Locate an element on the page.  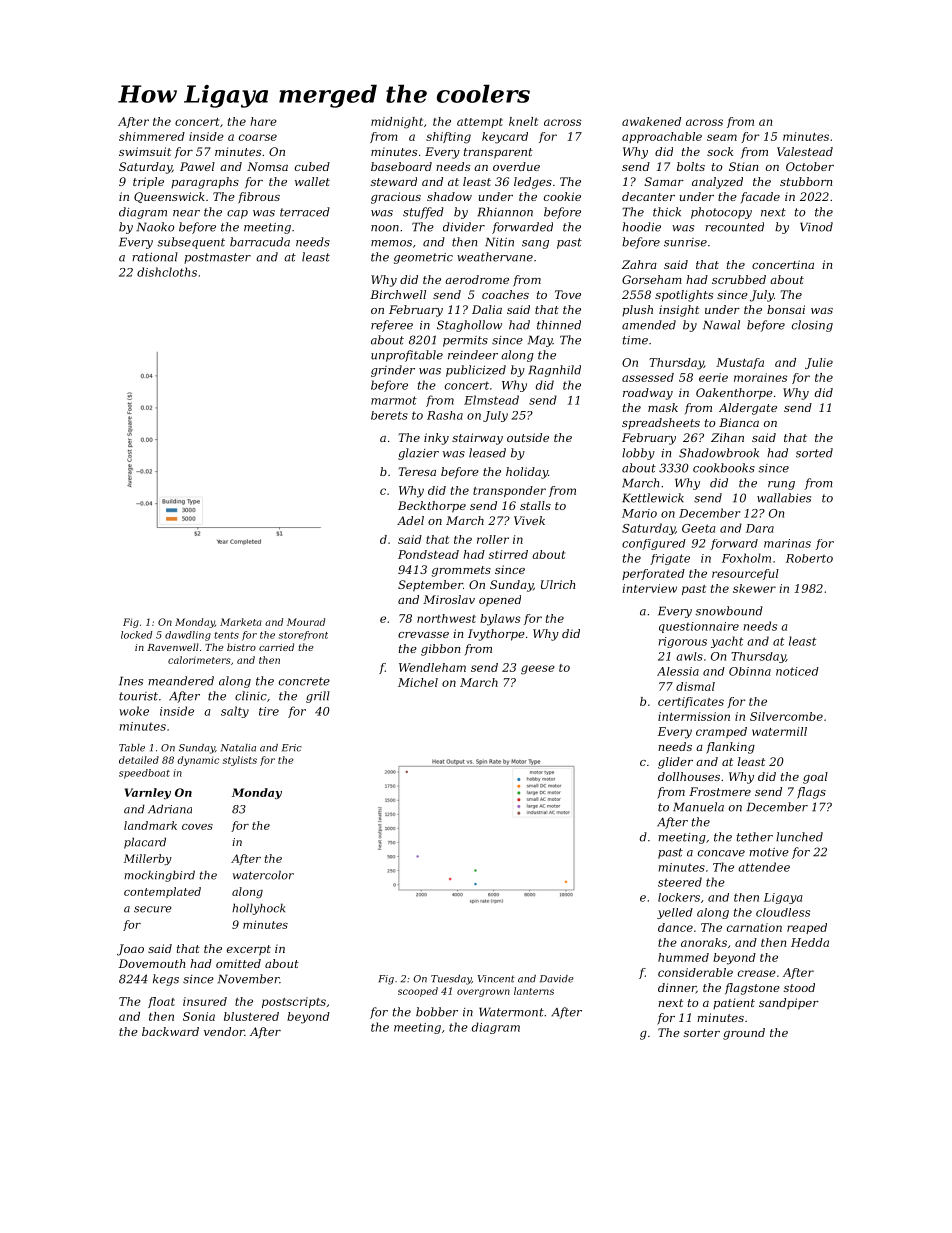
time is located at coordinates (635, 340).
